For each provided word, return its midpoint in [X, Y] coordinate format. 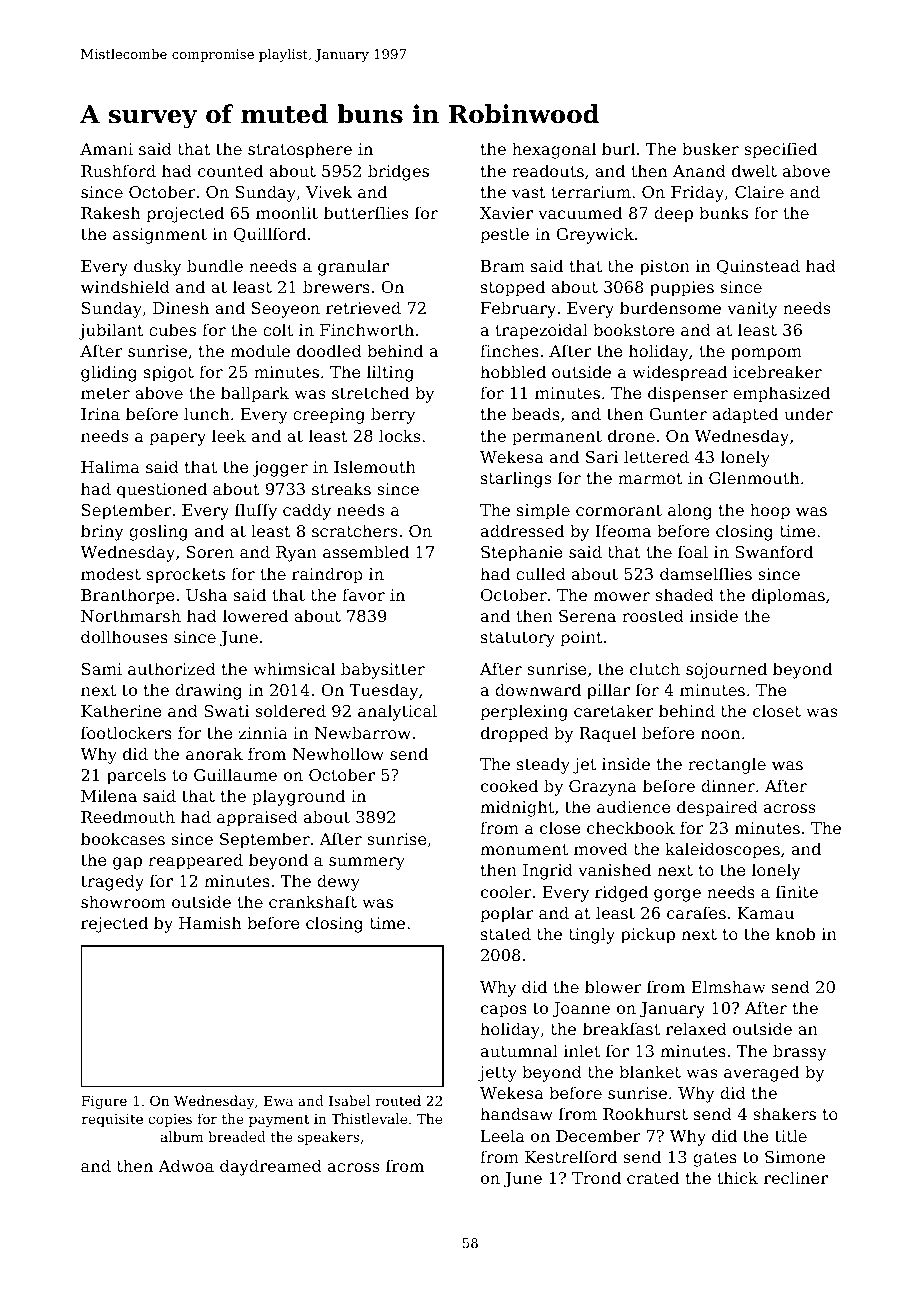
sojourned [726, 670]
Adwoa [186, 1165]
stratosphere [300, 150]
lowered [255, 615]
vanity [752, 310]
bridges [398, 172]
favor [363, 594]
